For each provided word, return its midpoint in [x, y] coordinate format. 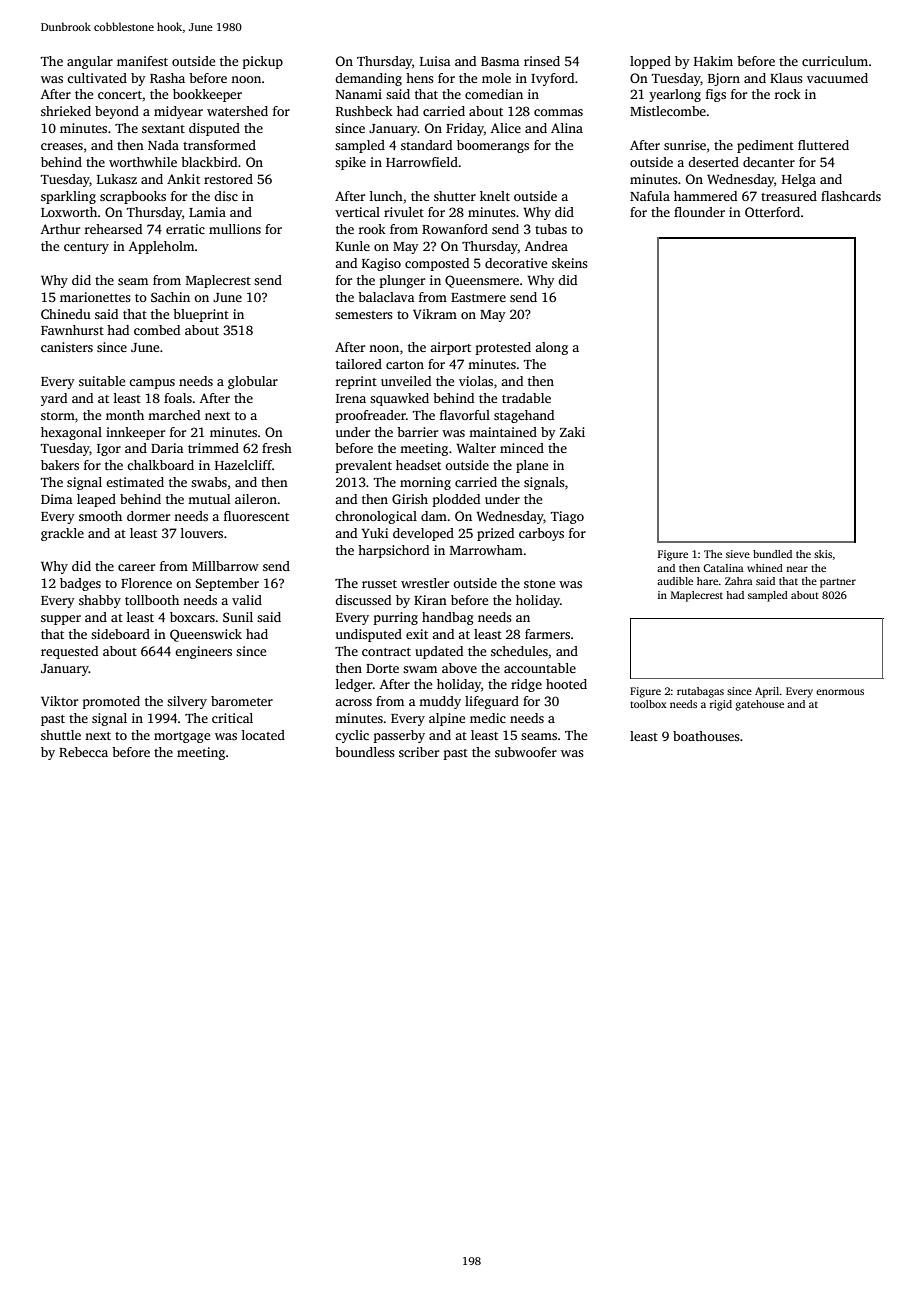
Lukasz [117, 179]
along [551, 348]
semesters [364, 315]
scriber [419, 752]
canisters [67, 347]
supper [61, 620]
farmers [547, 634]
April [767, 692]
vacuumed [837, 78]
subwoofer [526, 752]
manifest [142, 61]
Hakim [713, 61]
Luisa [435, 61]
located [263, 735]
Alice [506, 128]
